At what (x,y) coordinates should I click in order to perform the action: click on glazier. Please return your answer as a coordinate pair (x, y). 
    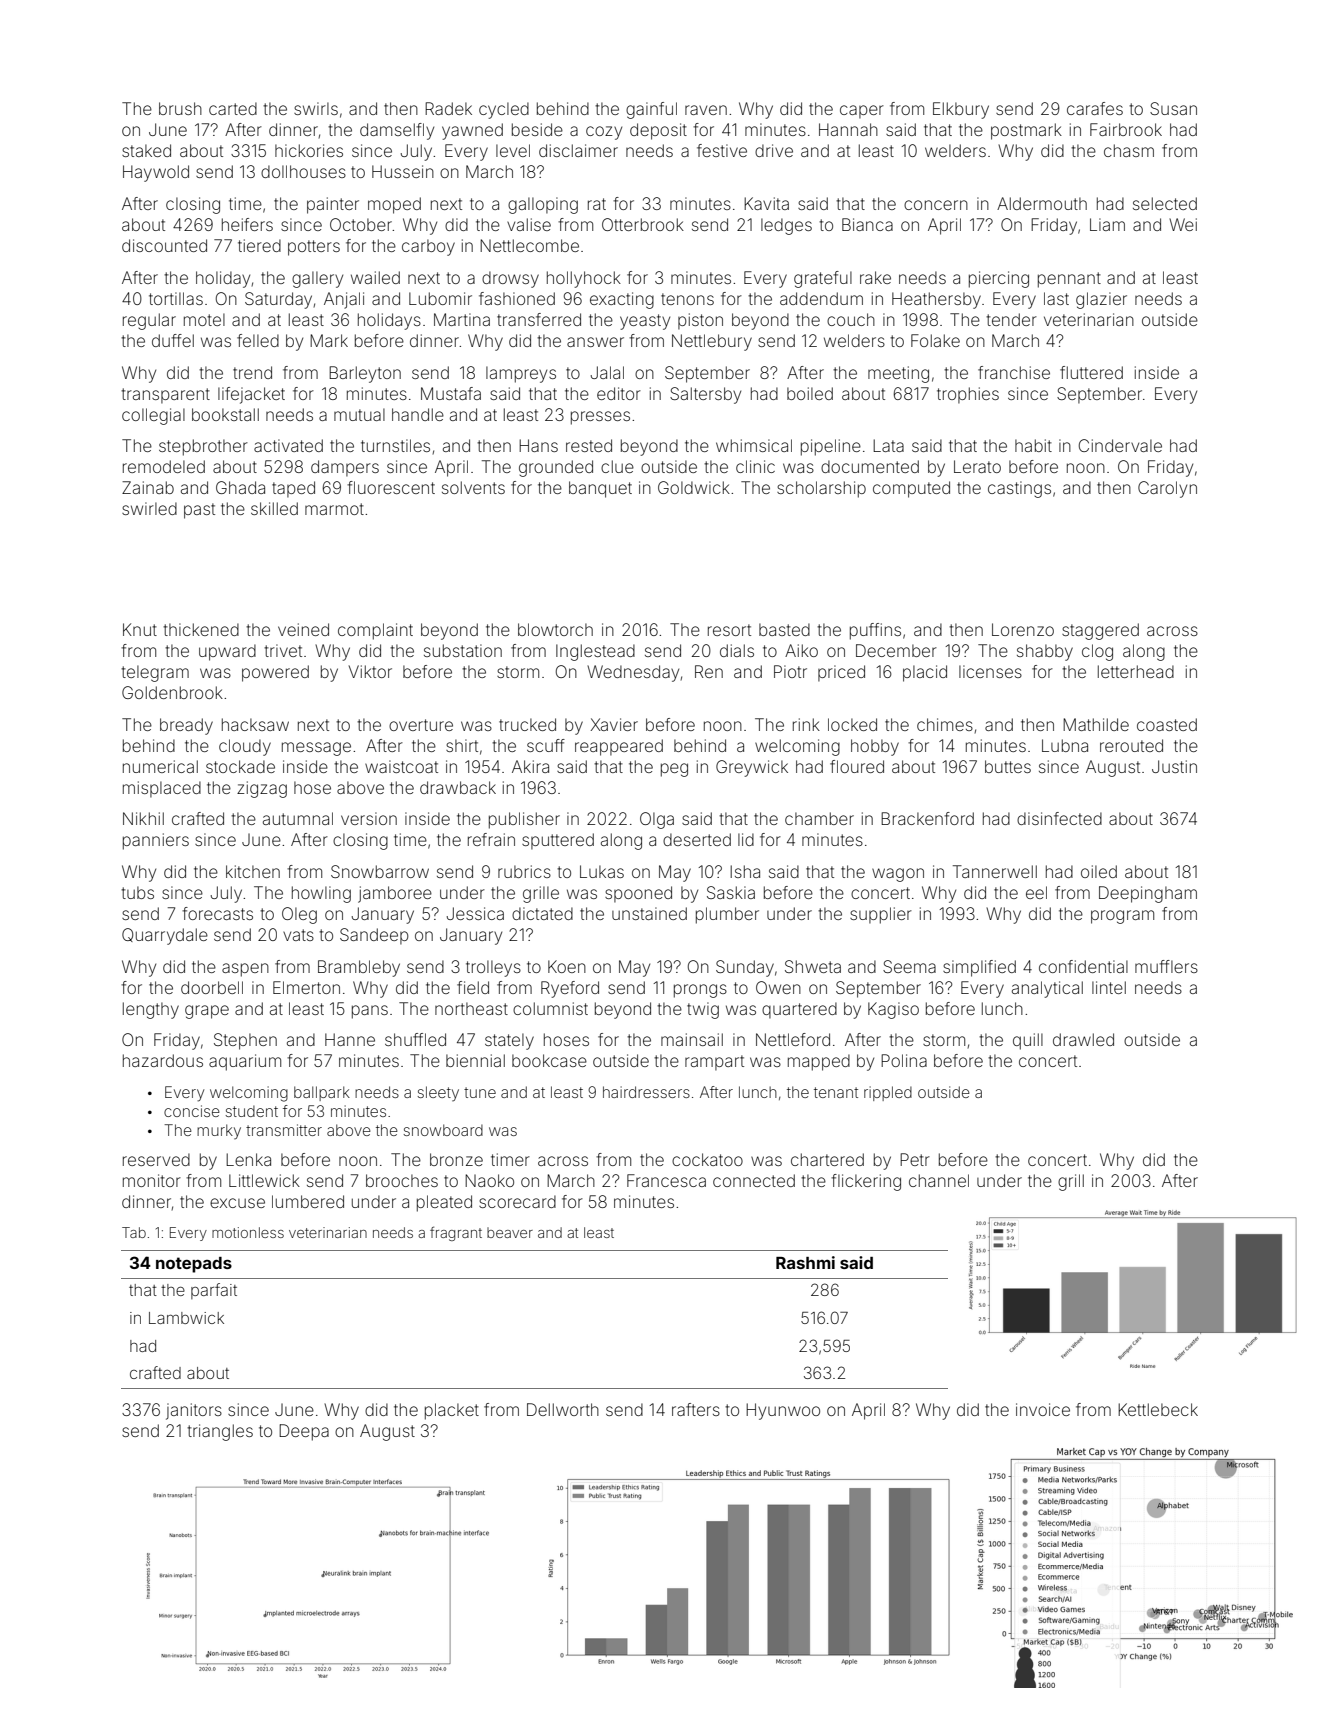
    Looking at the image, I should click on (1101, 300).
